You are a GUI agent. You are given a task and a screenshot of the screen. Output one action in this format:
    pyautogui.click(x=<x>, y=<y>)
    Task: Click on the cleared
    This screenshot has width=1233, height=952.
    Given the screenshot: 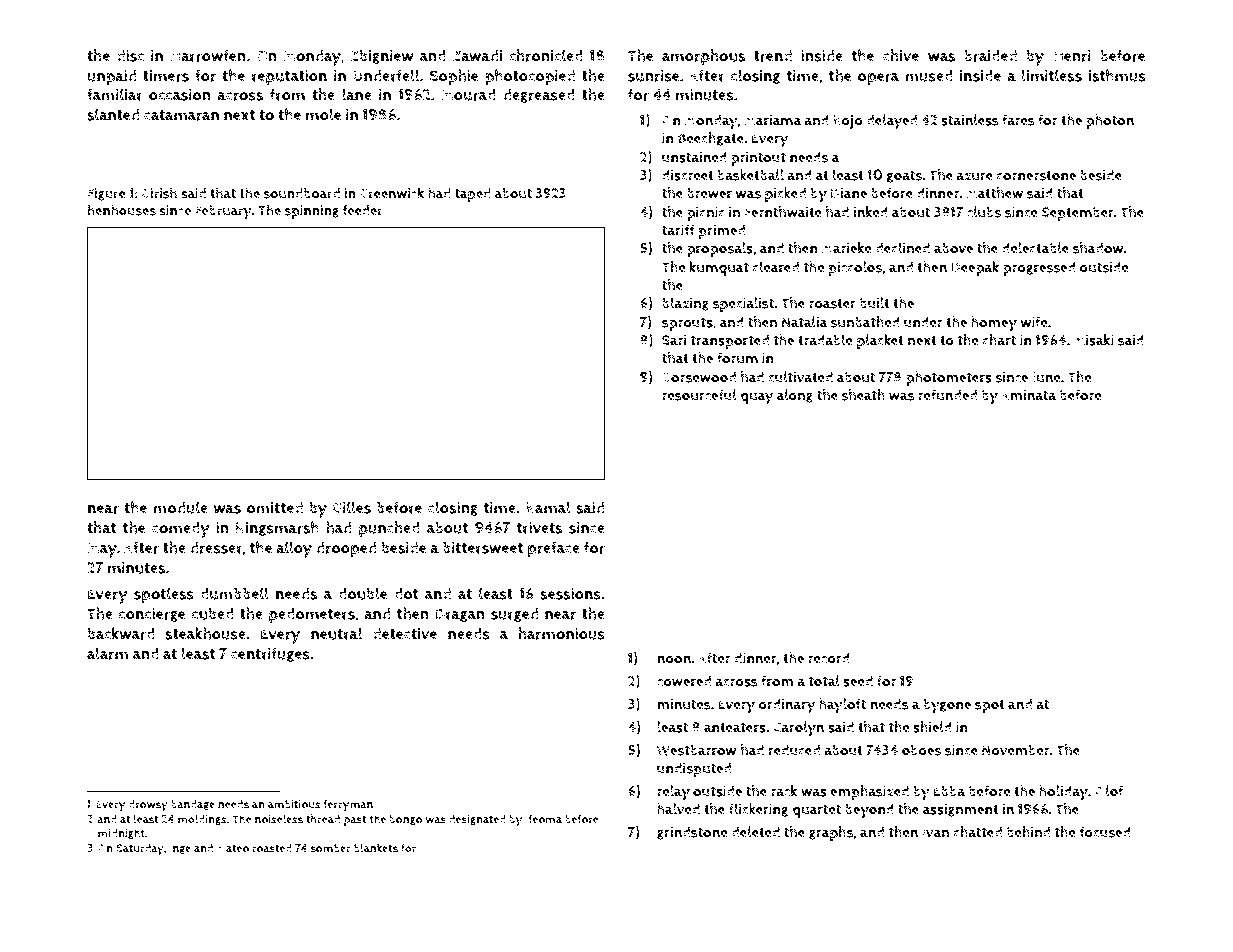 What is the action you would take?
    pyautogui.click(x=776, y=267)
